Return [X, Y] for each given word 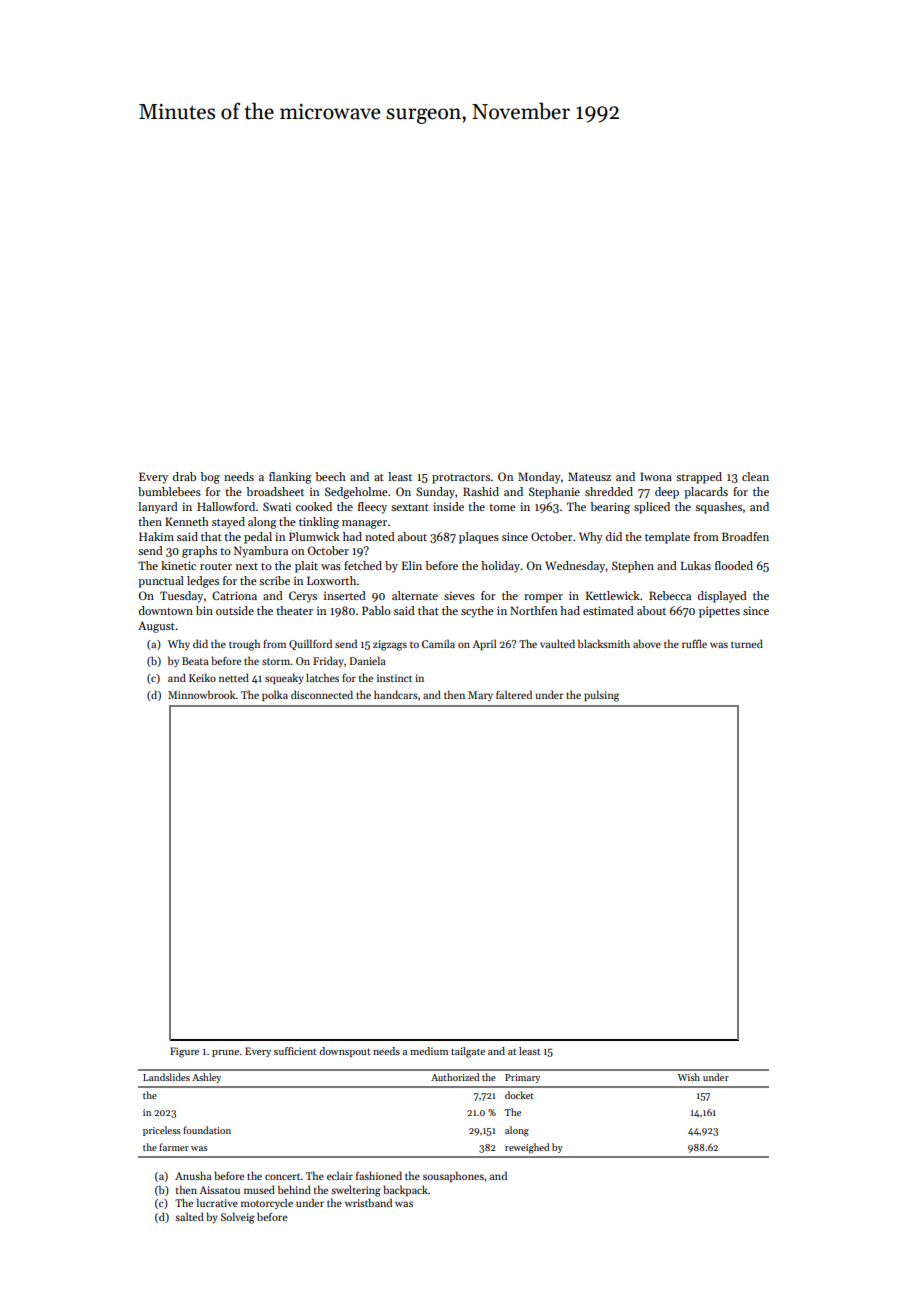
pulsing [601, 696]
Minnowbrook [202, 694]
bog [210, 478]
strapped [699, 478]
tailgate [468, 1052]
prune [225, 1053]
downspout [344, 1052]
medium [429, 1051]
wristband [368, 1202]
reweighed [527, 1148]
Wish [689, 1077]
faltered [514, 694]
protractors [461, 479]
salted [189, 1216]
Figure [184, 1052]
